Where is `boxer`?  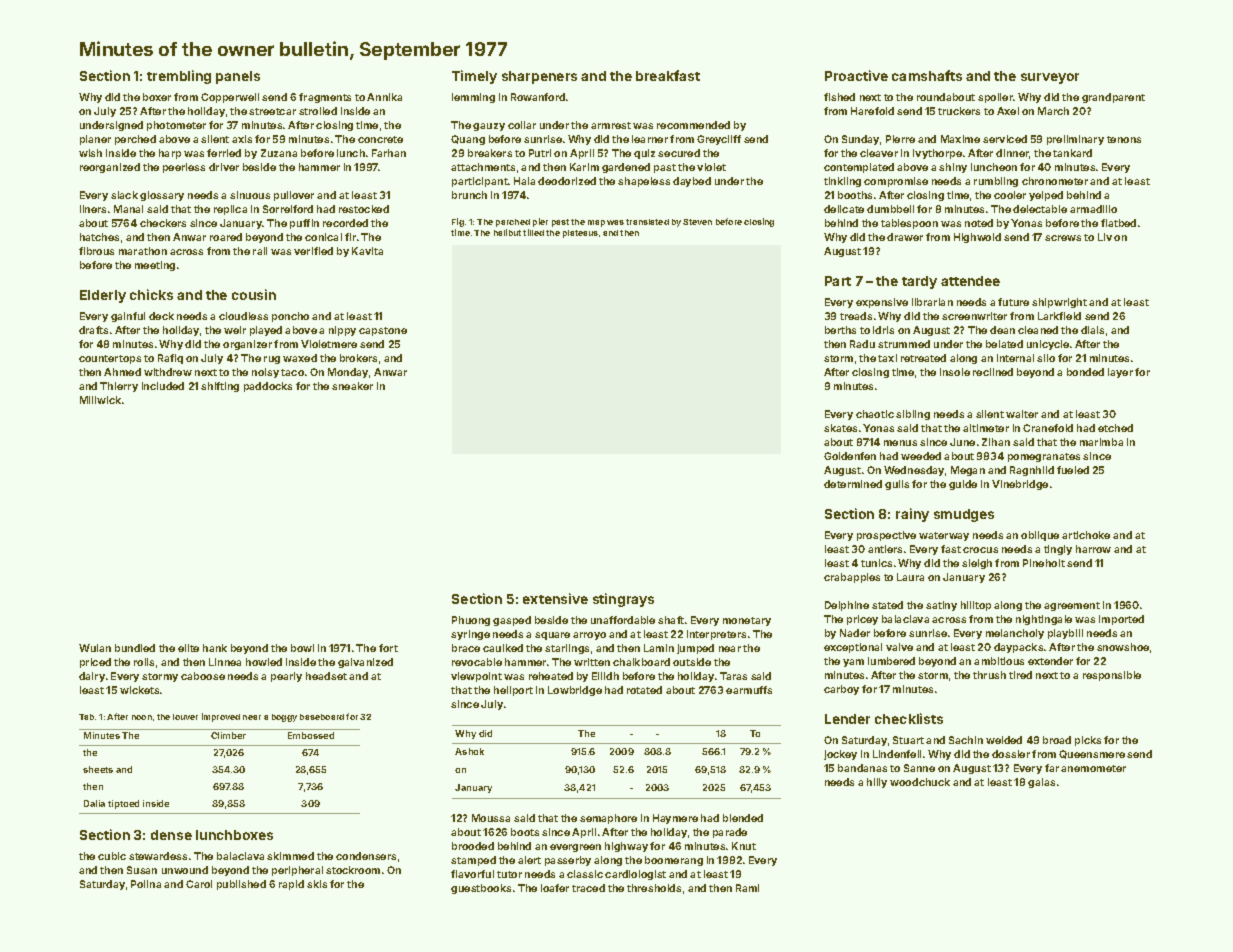 boxer is located at coordinates (157, 97).
